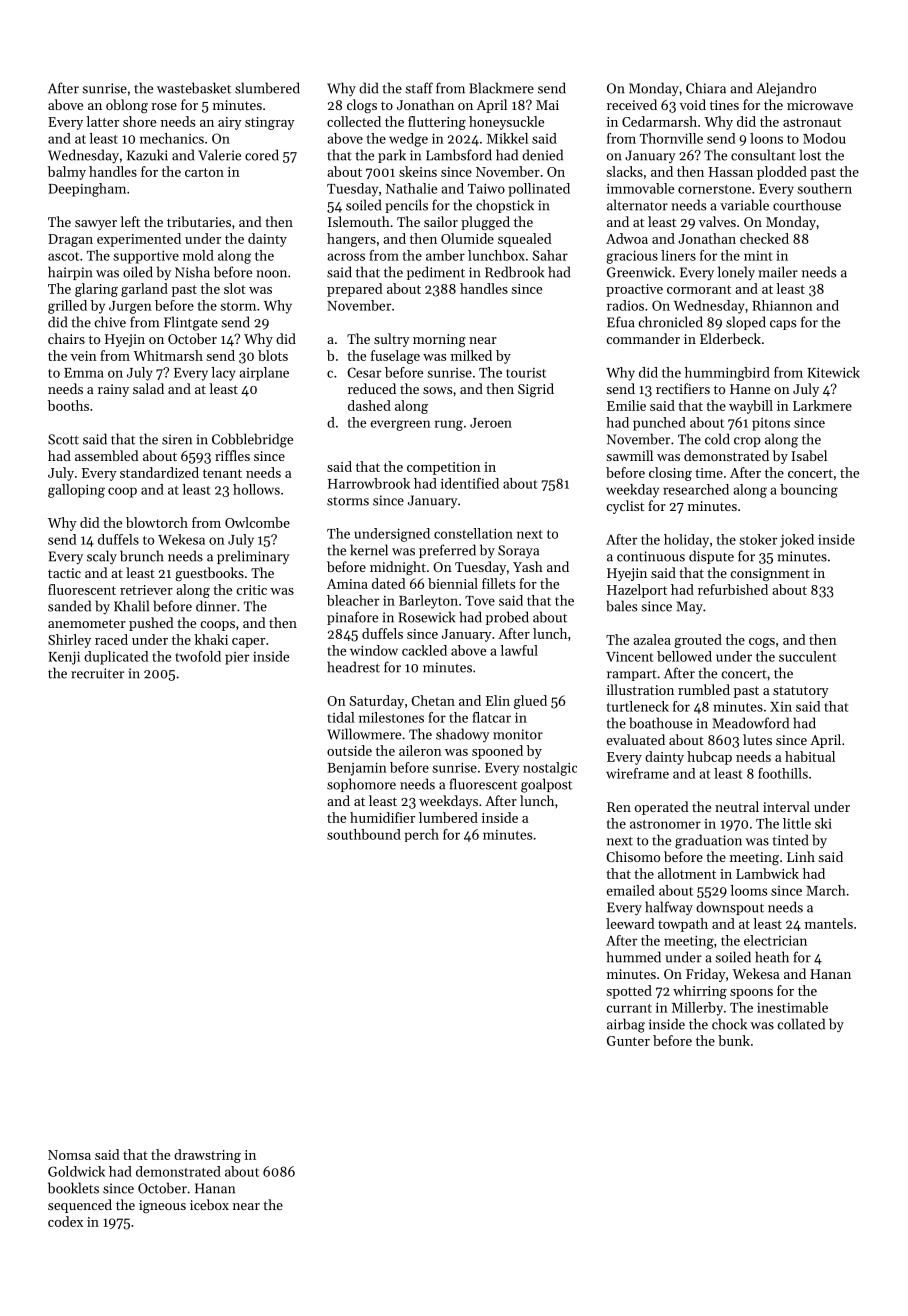 The height and width of the image is (1316, 908). What do you see at coordinates (727, 374) in the image?
I see `hummingbird` at bounding box center [727, 374].
